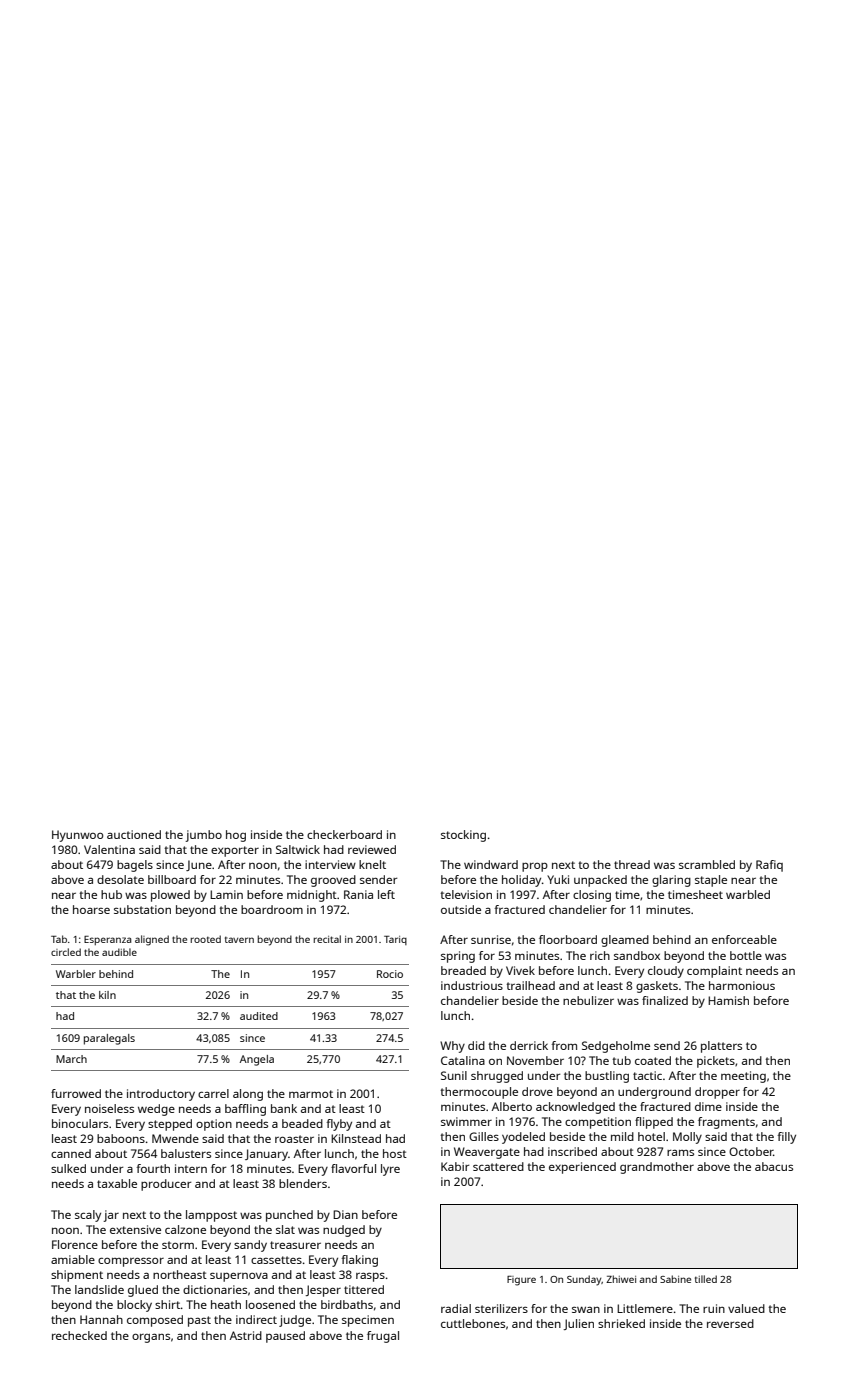 The width and height of the screenshot is (849, 1400). What do you see at coordinates (109, 1039) in the screenshot?
I see `paralegals` at bounding box center [109, 1039].
